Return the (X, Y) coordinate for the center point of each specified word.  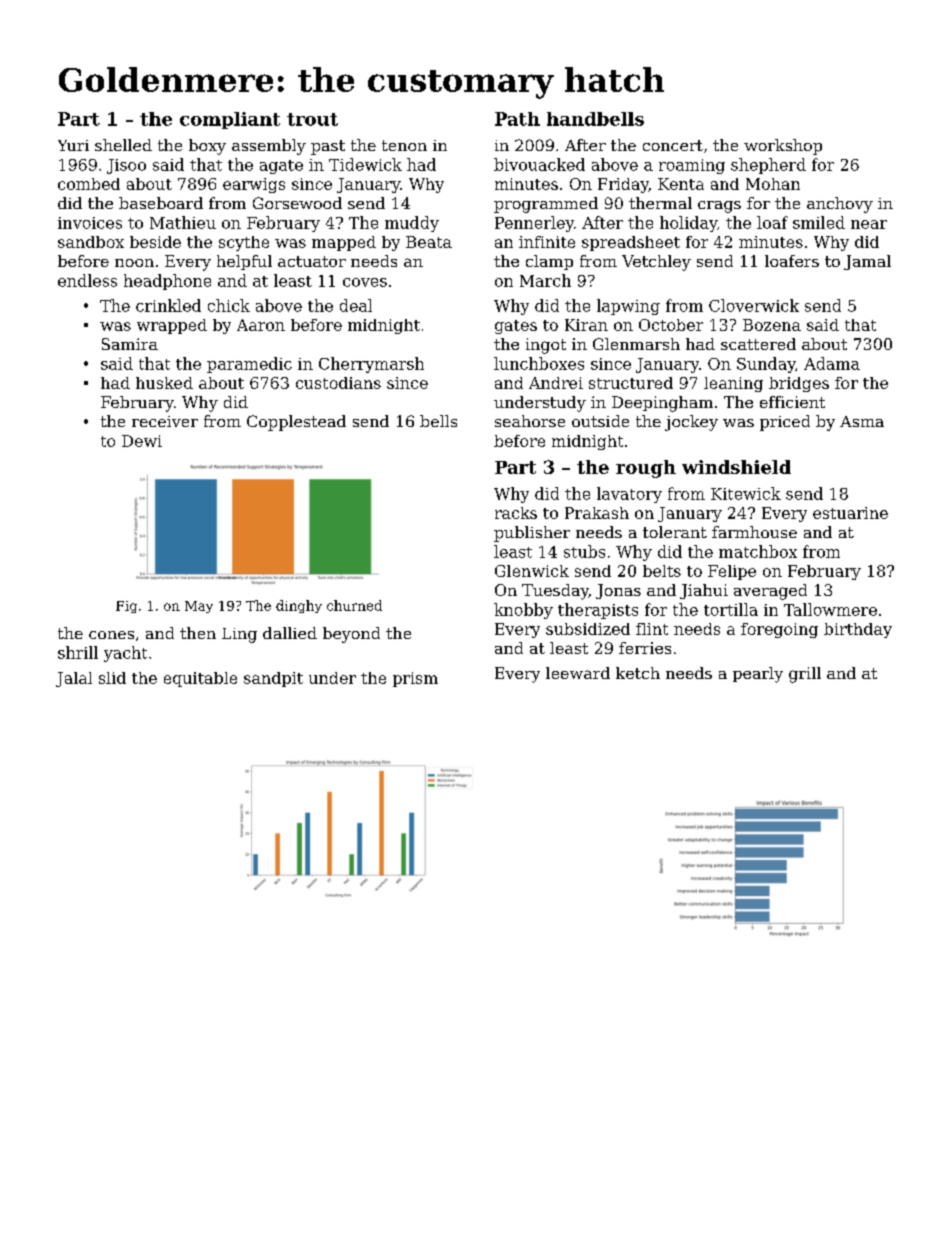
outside (600, 421)
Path (517, 119)
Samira (130, 344)
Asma (862, 421)
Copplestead (296, 423)
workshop (783, 147)
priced (785, 423)
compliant (230, 120)
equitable (200, 679)
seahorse (530, 421)
